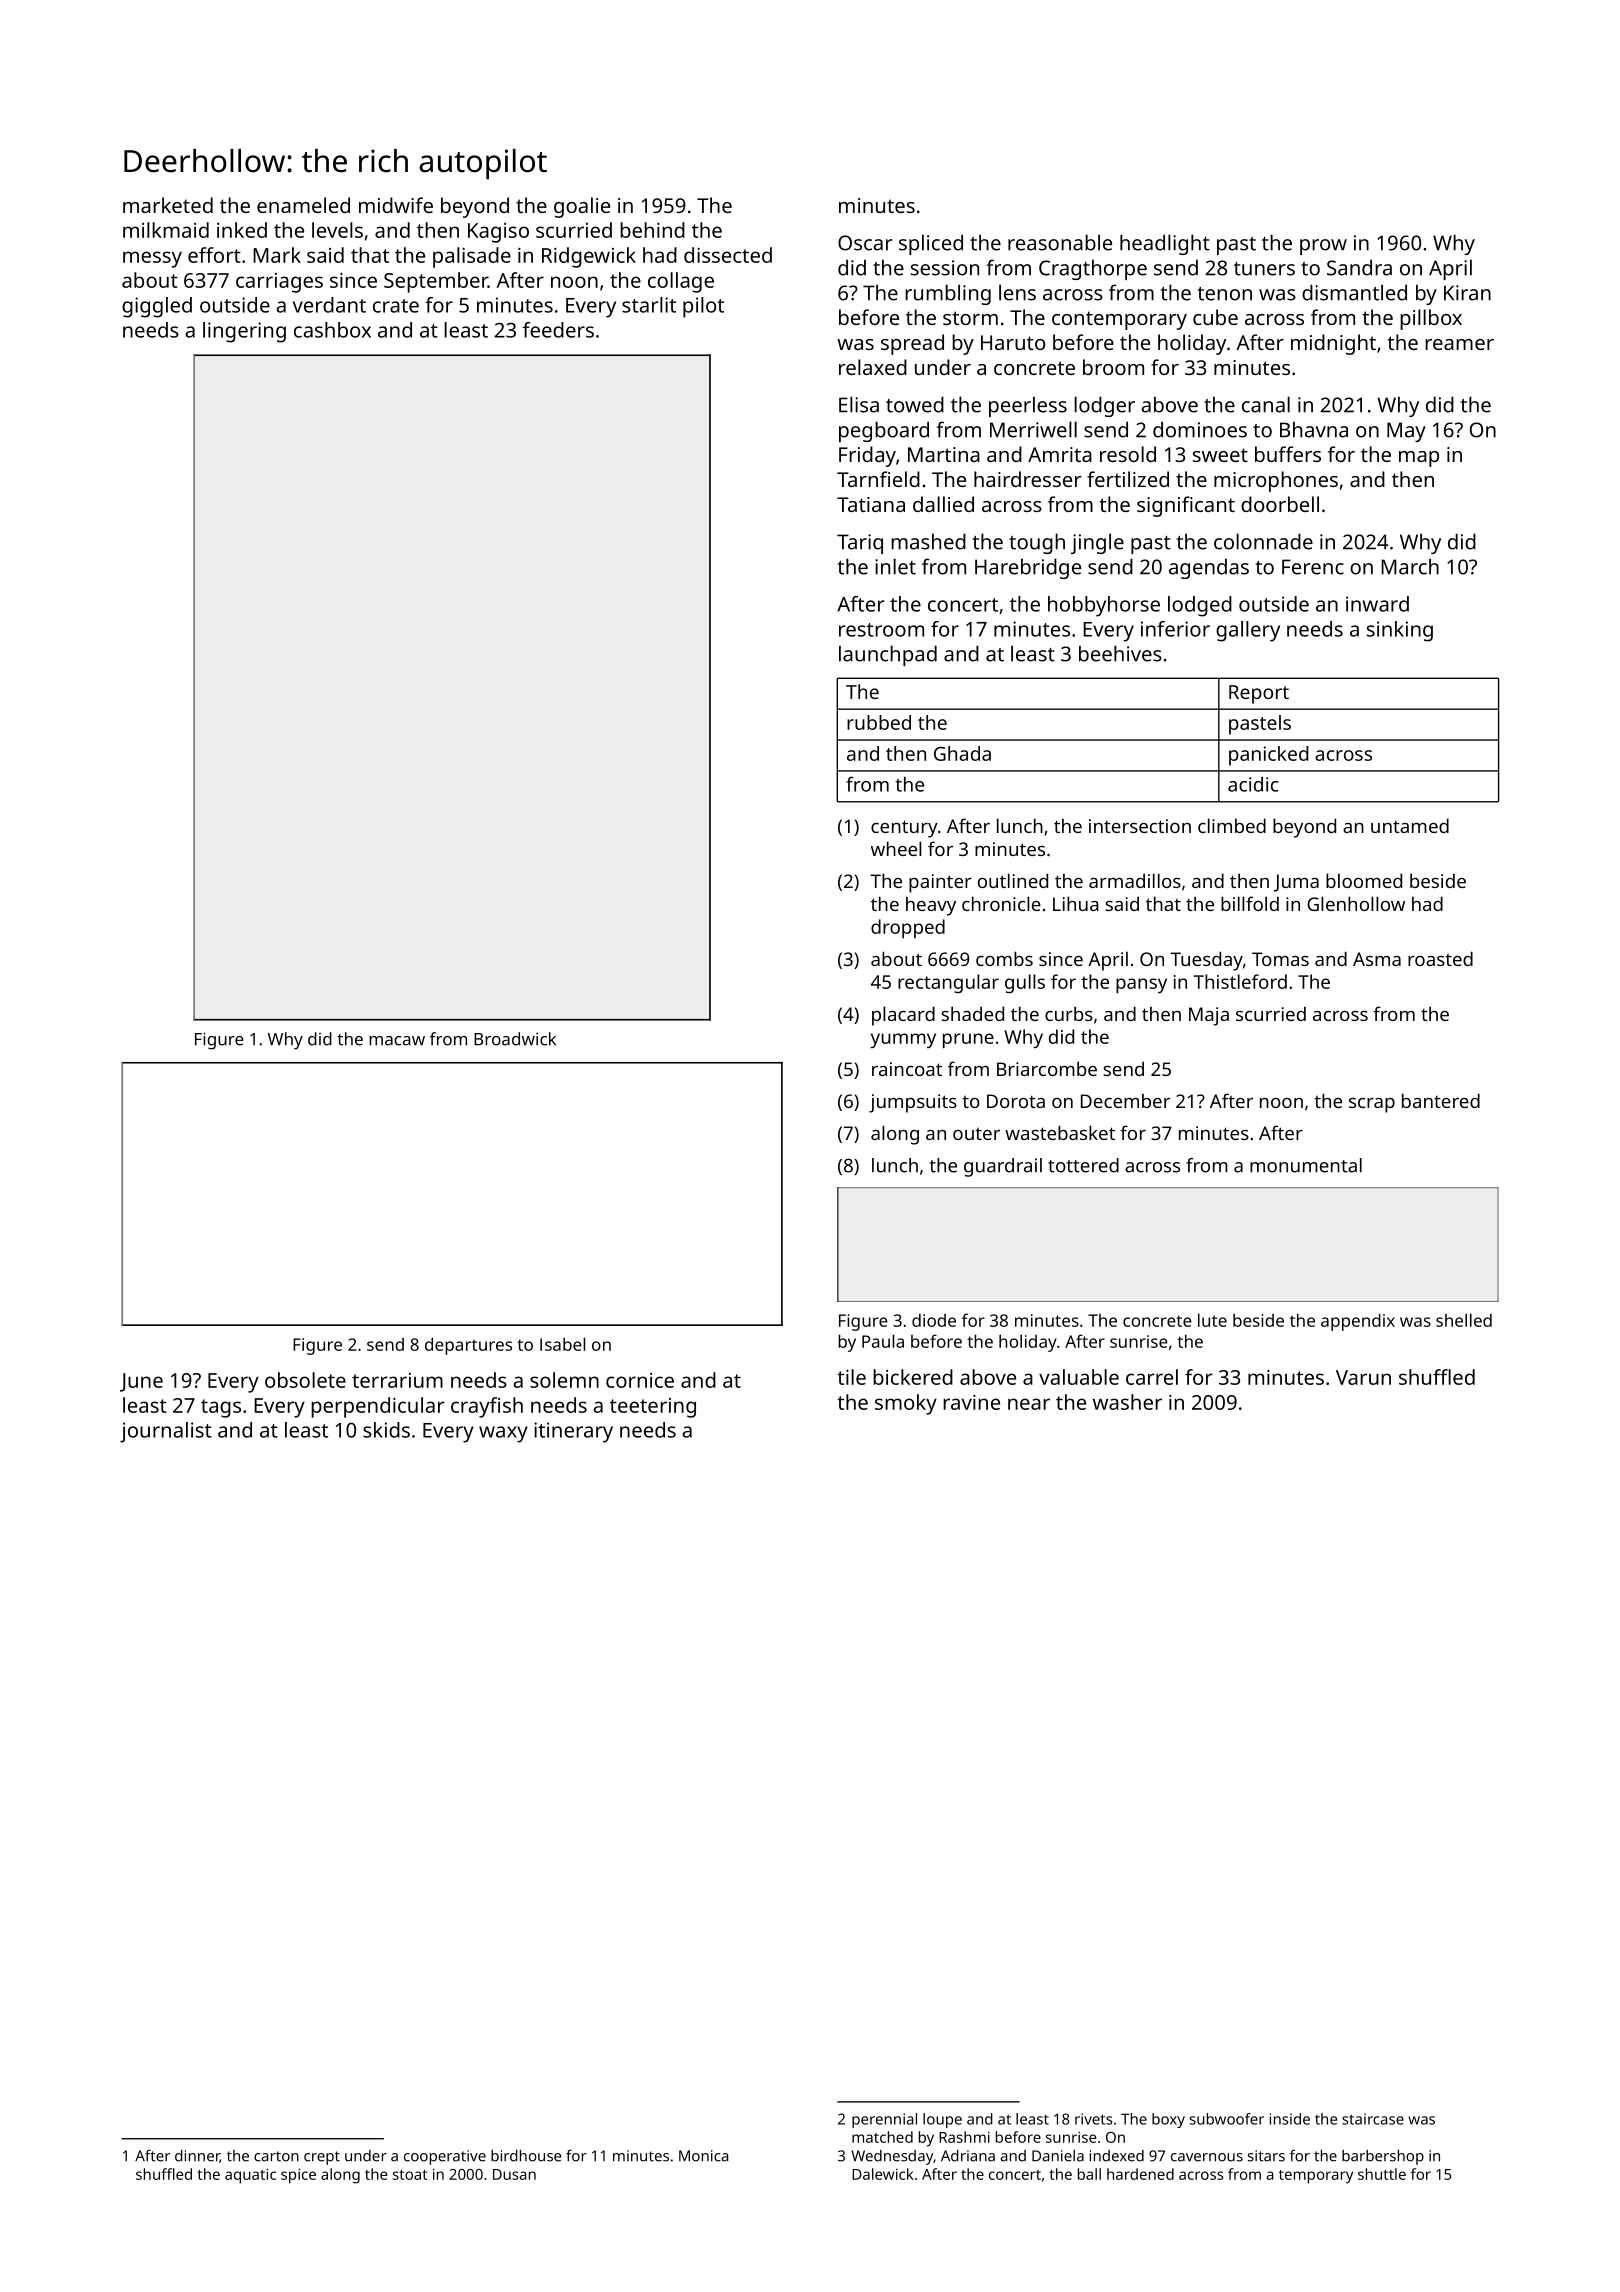  Describe the element at coordinates (197, 2156) in the screenshot. I see `dinner` at that location.
